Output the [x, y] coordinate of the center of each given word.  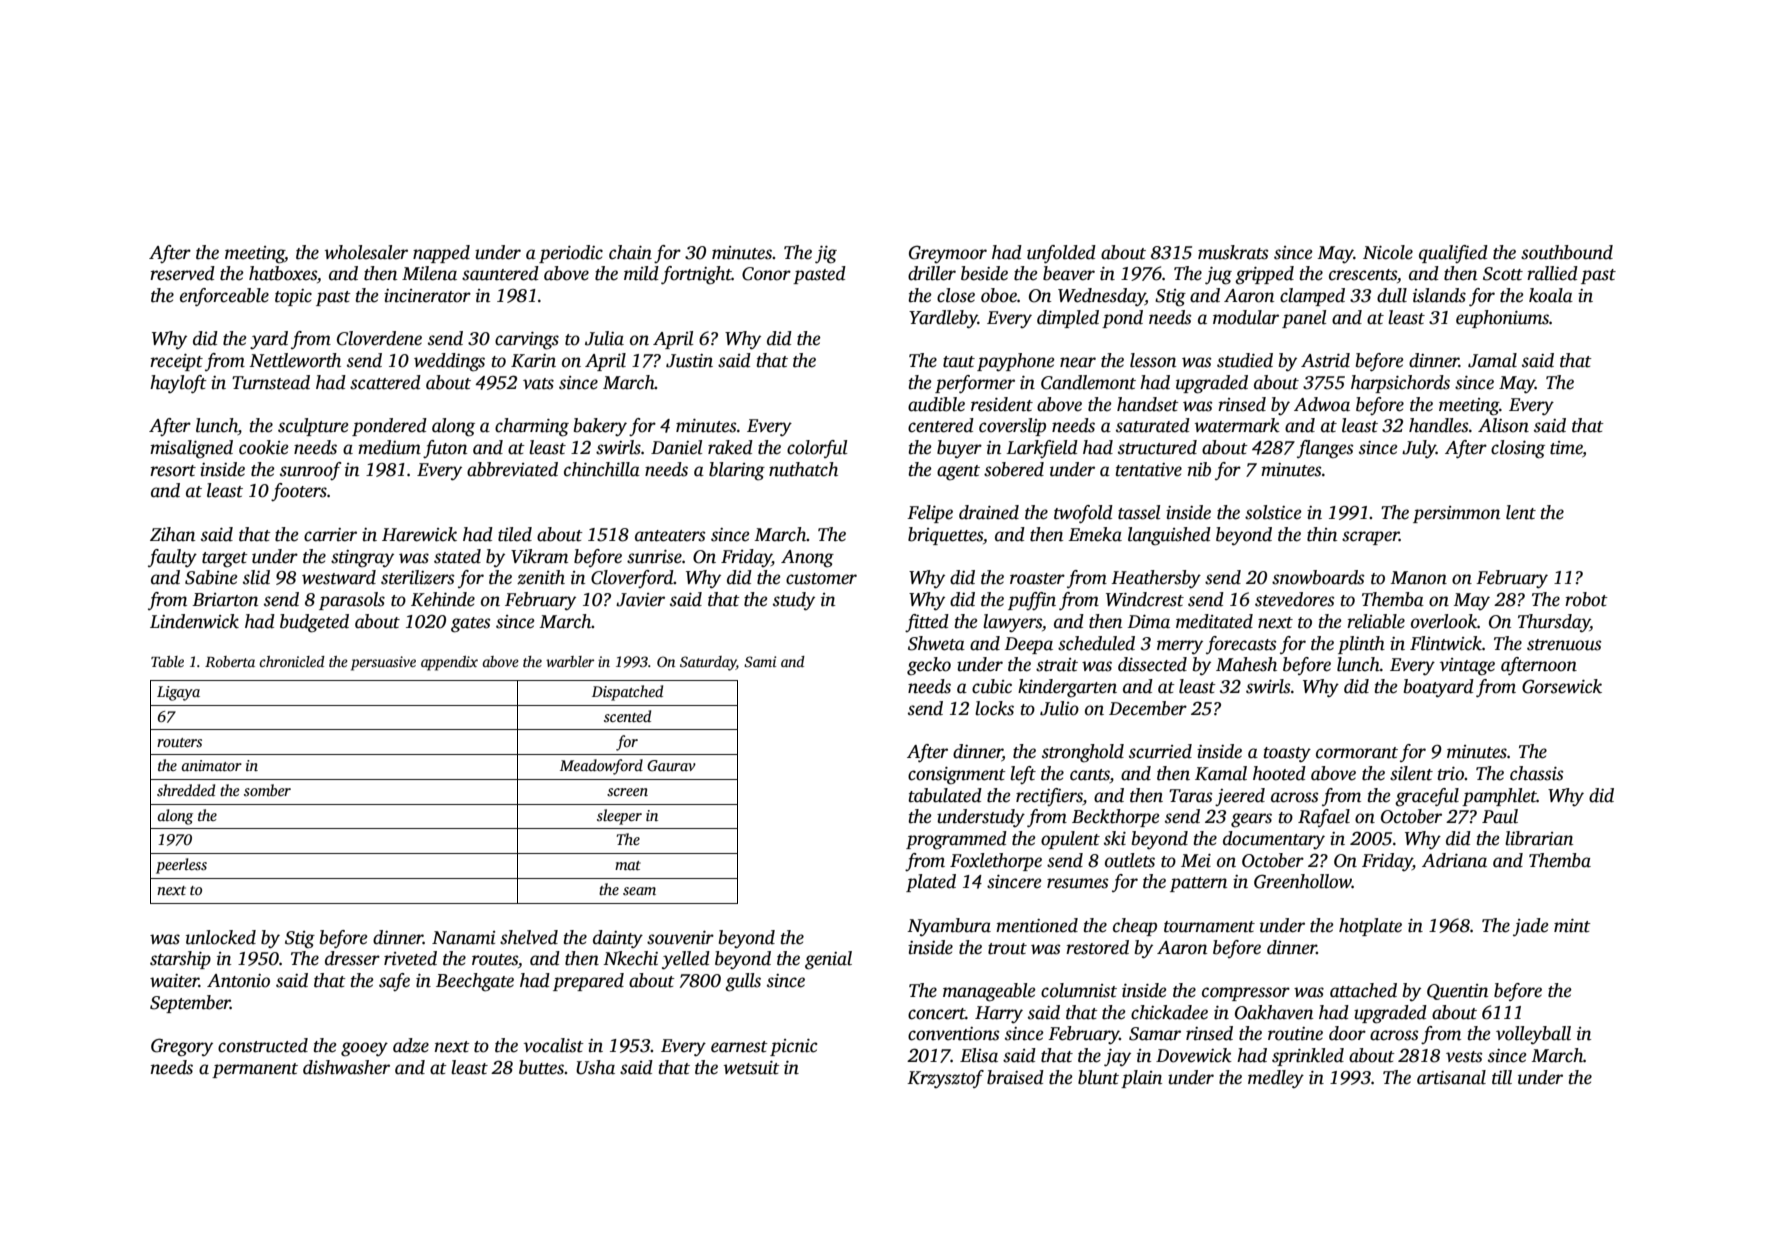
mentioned [1037, 925]
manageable [989, 992]
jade [1531, 927]
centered [941, 425]
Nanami [463, 938]
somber [267, 790]
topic [293, 297]
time [1566, 449]
